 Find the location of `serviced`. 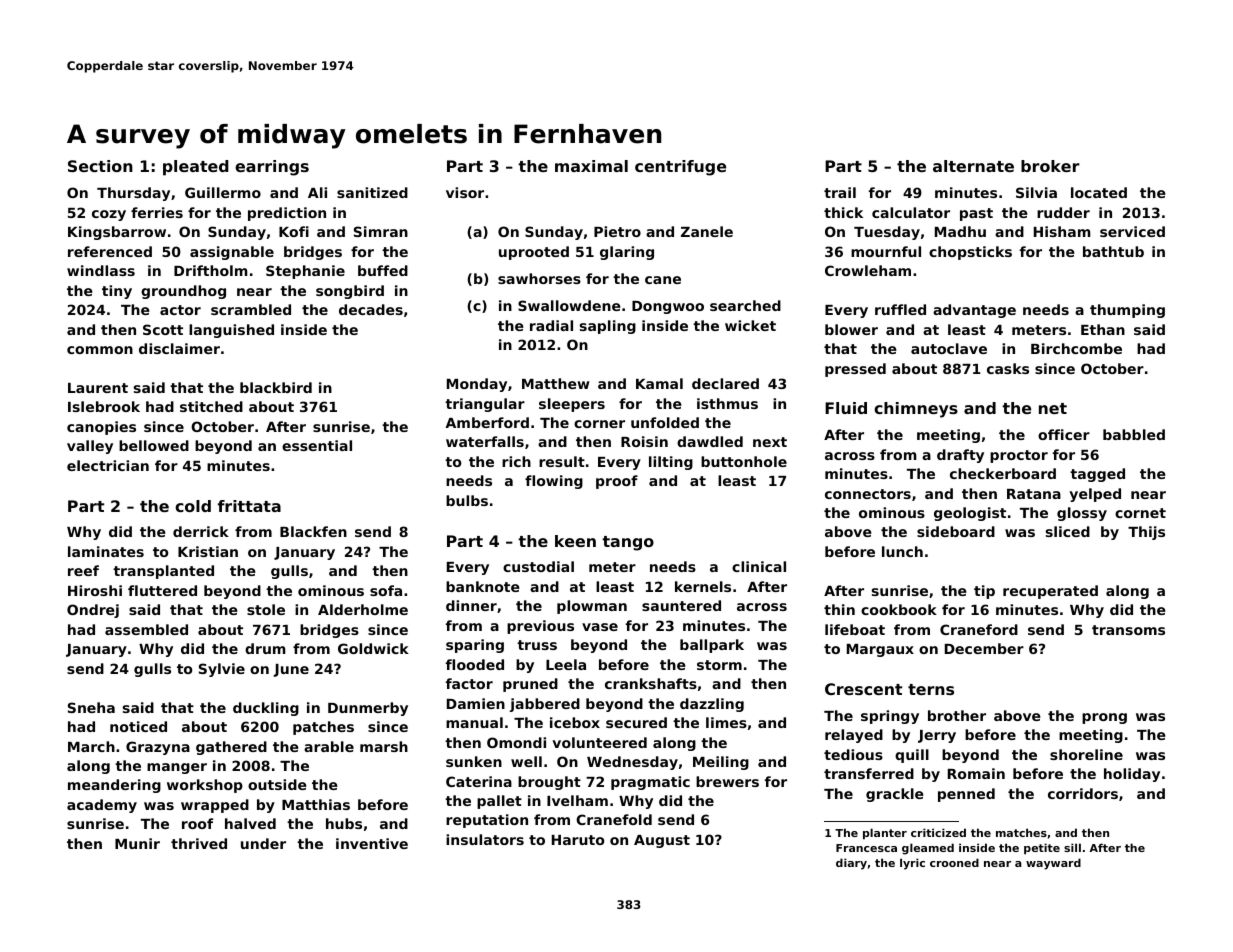

serviced is located at coordinates (1132, 231).
